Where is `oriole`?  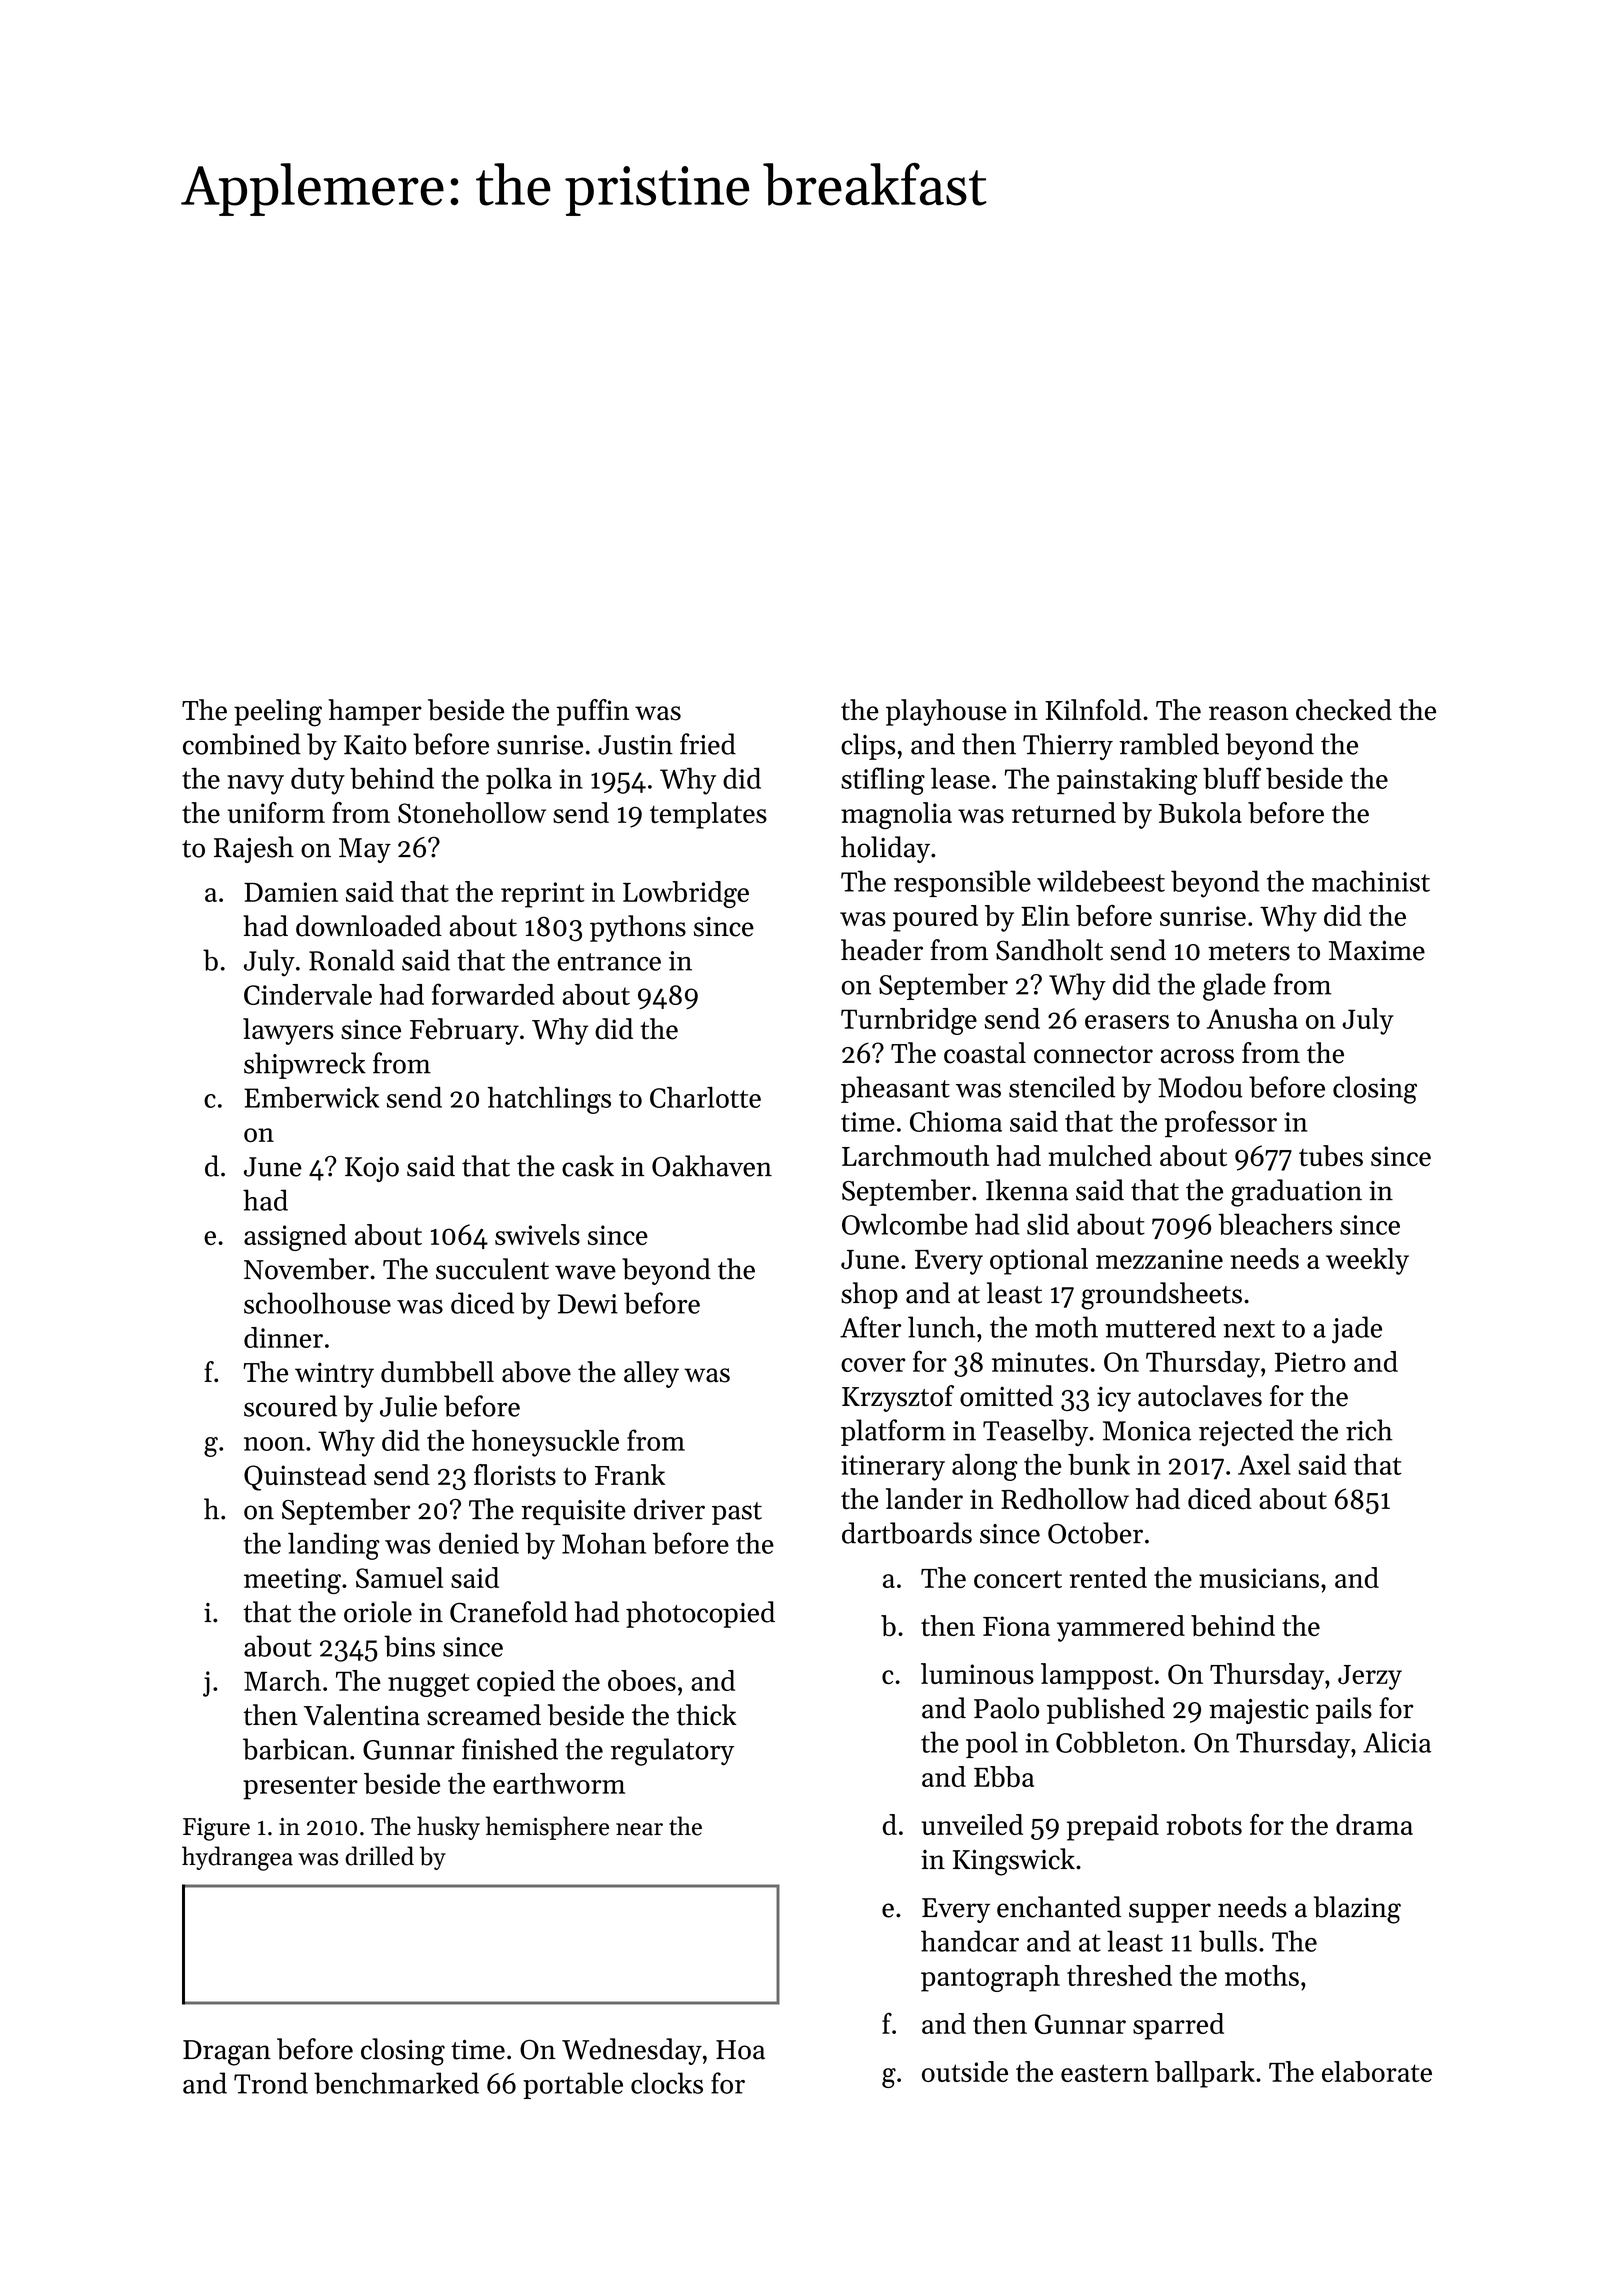 oriole is located at coordinates (378, 1612).
